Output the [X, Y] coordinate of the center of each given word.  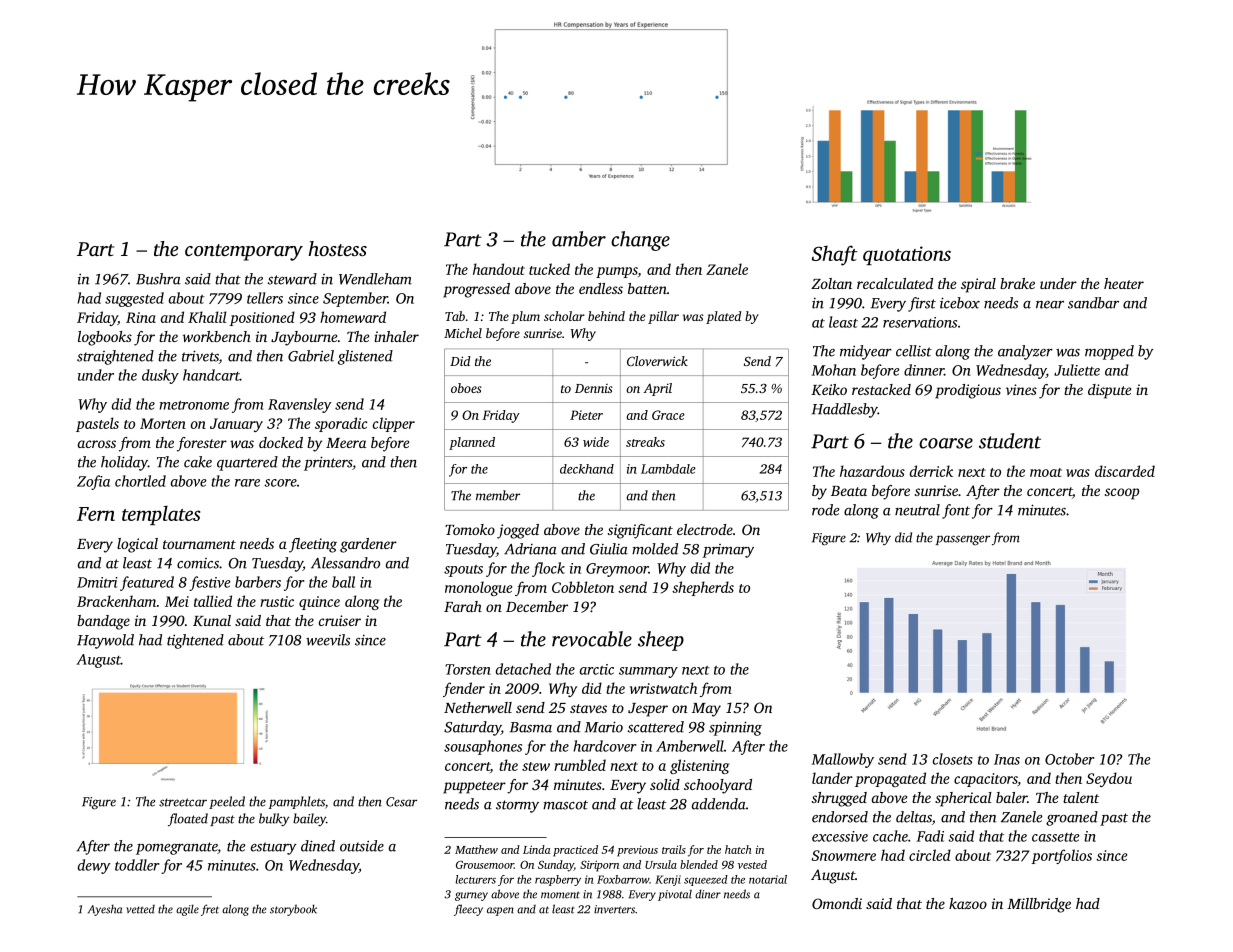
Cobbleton [583, 587]
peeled [227, 802]
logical [137, 545]
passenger [963, 540]
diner [708, 894]
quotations [907, 255]
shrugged [839, 799]
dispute [1109, 391]
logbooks [105, 338]
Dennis [594, 388]
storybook [293, 910]
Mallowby [843, 760]
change [640, 241]
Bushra [158, 279]
